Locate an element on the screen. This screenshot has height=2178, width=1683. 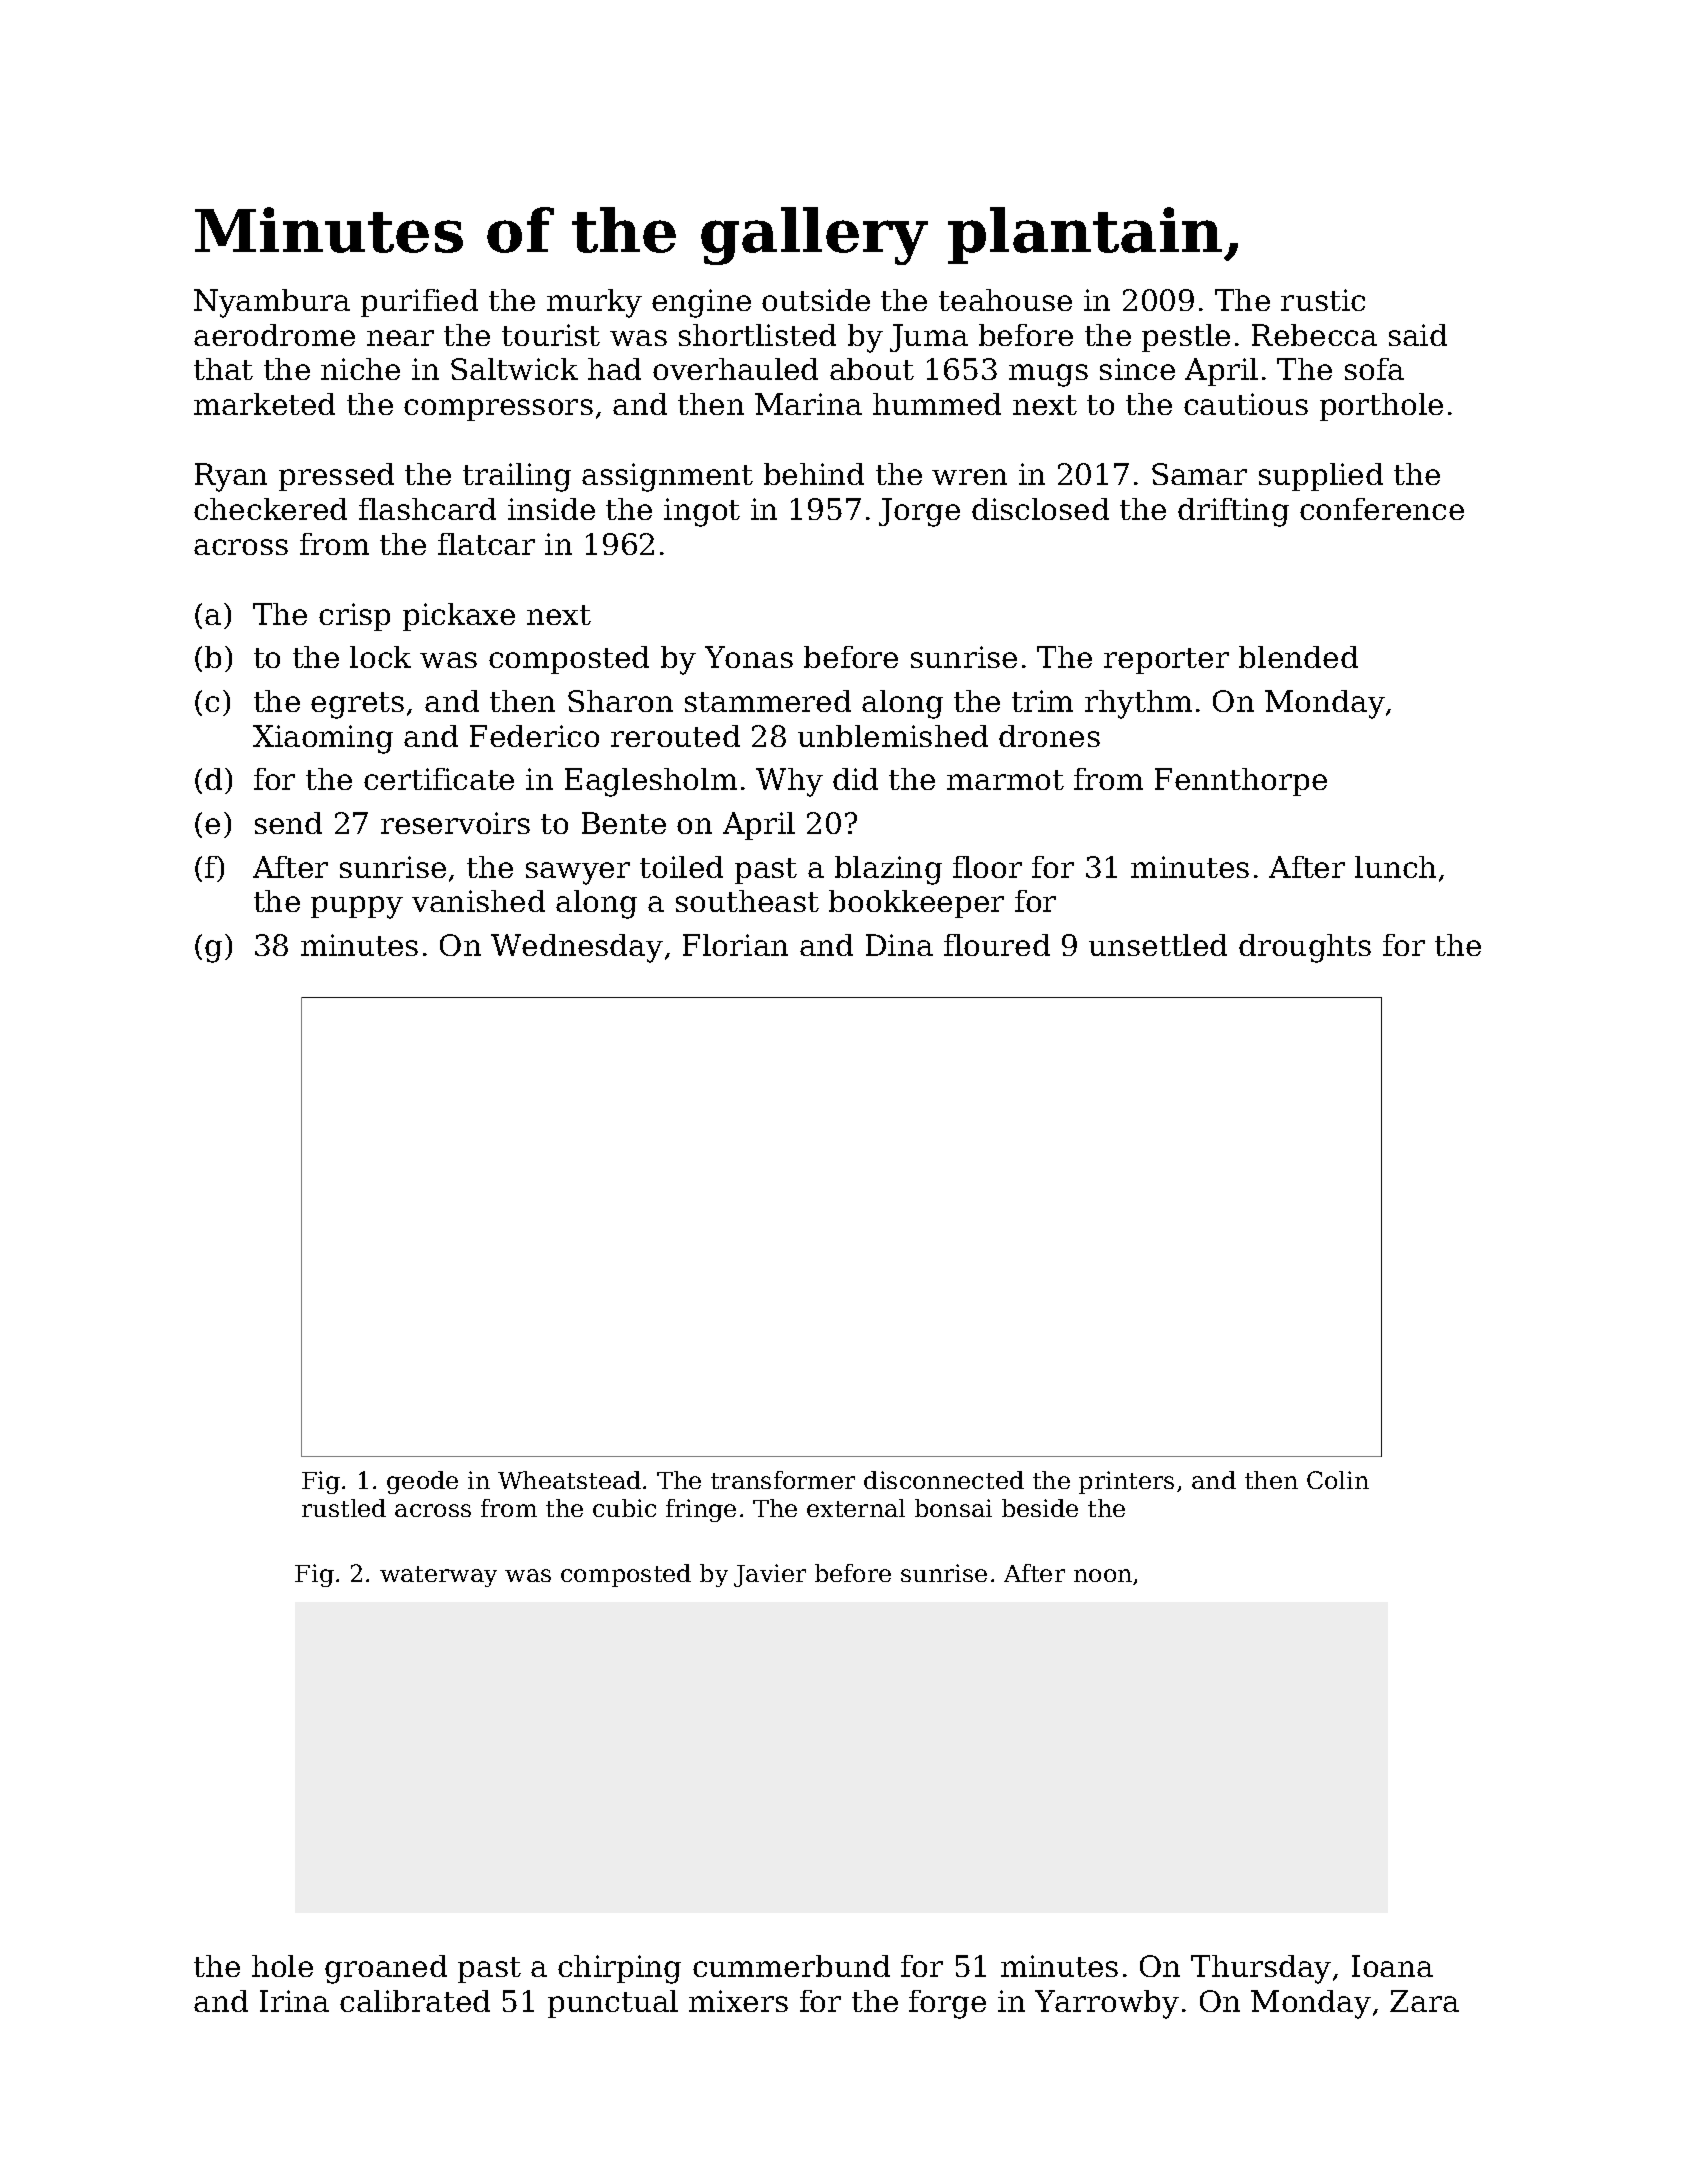
waterway is located at coordinates (438, 1576).
